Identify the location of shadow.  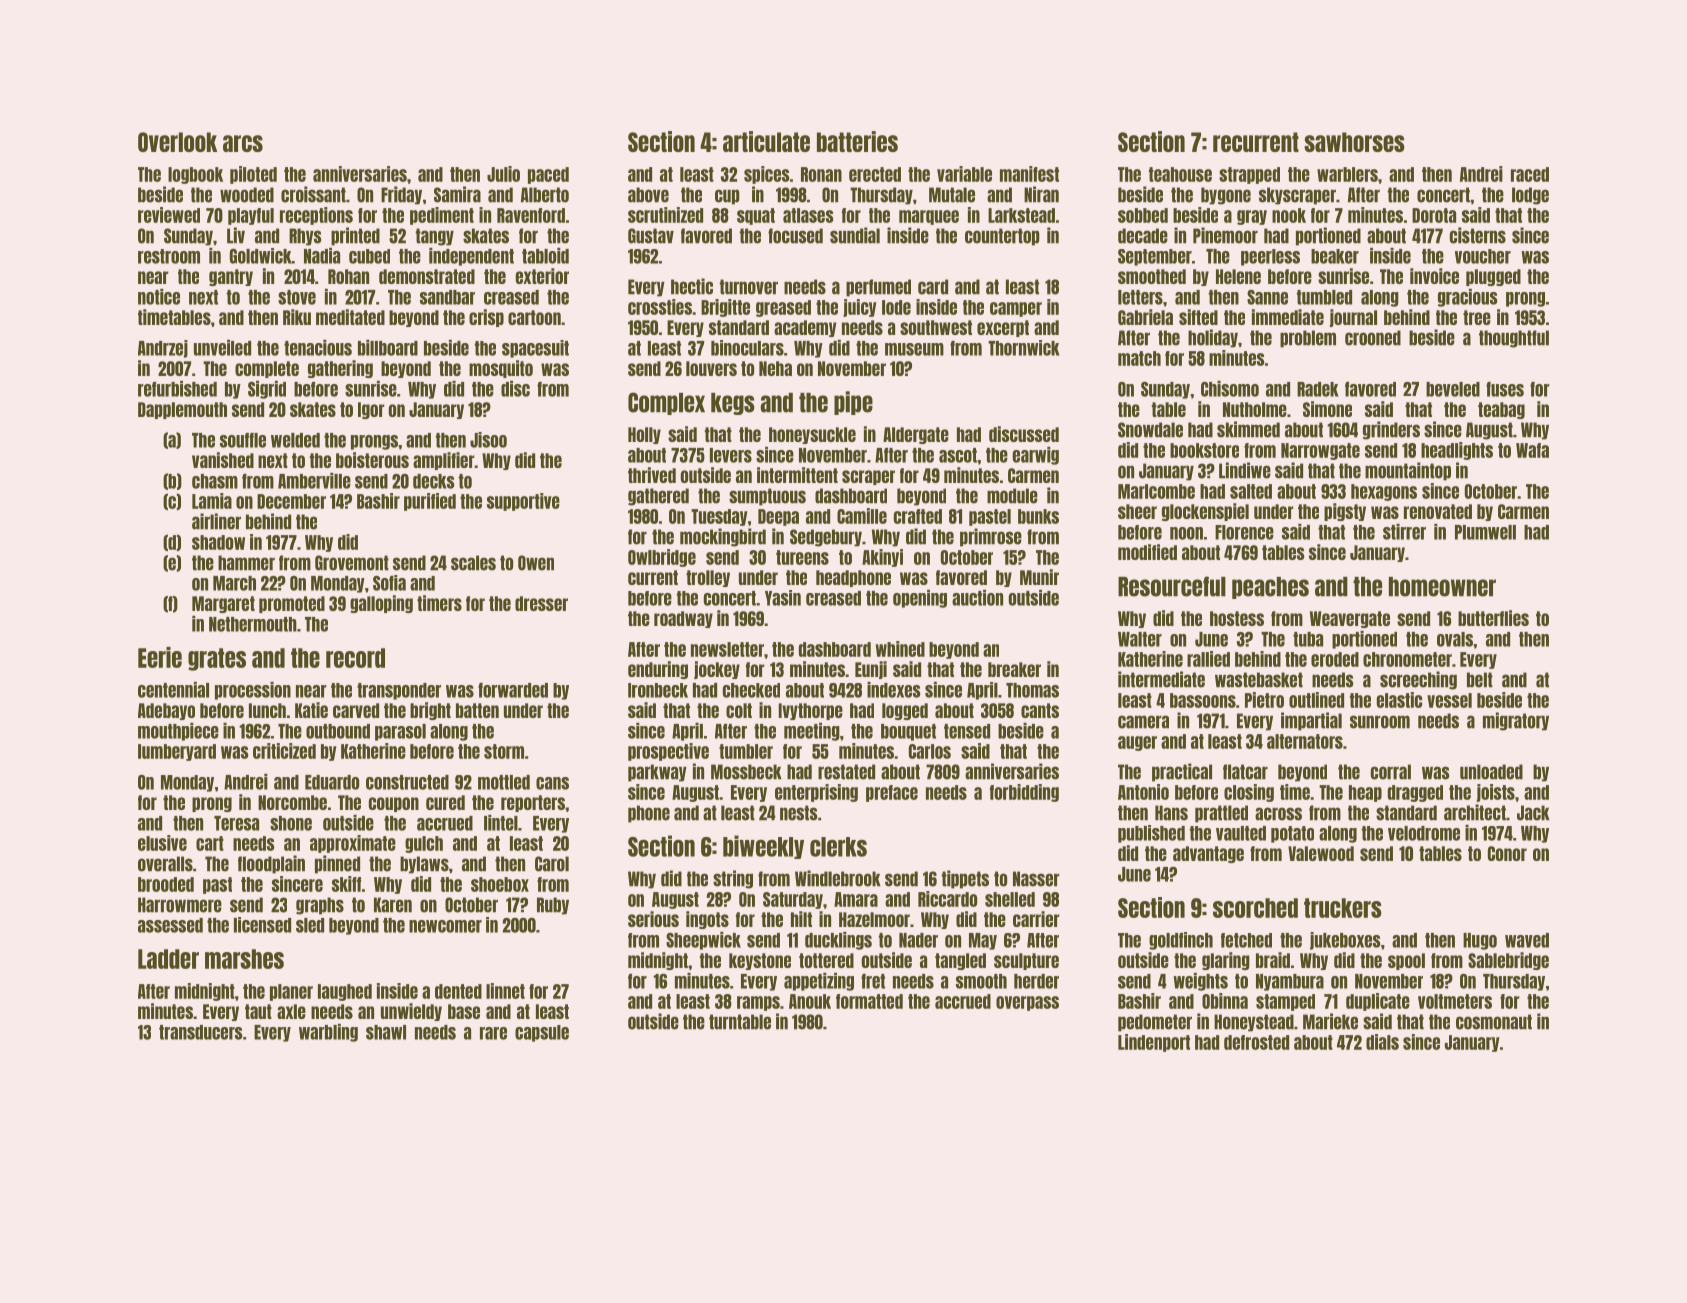
(218, 542).
